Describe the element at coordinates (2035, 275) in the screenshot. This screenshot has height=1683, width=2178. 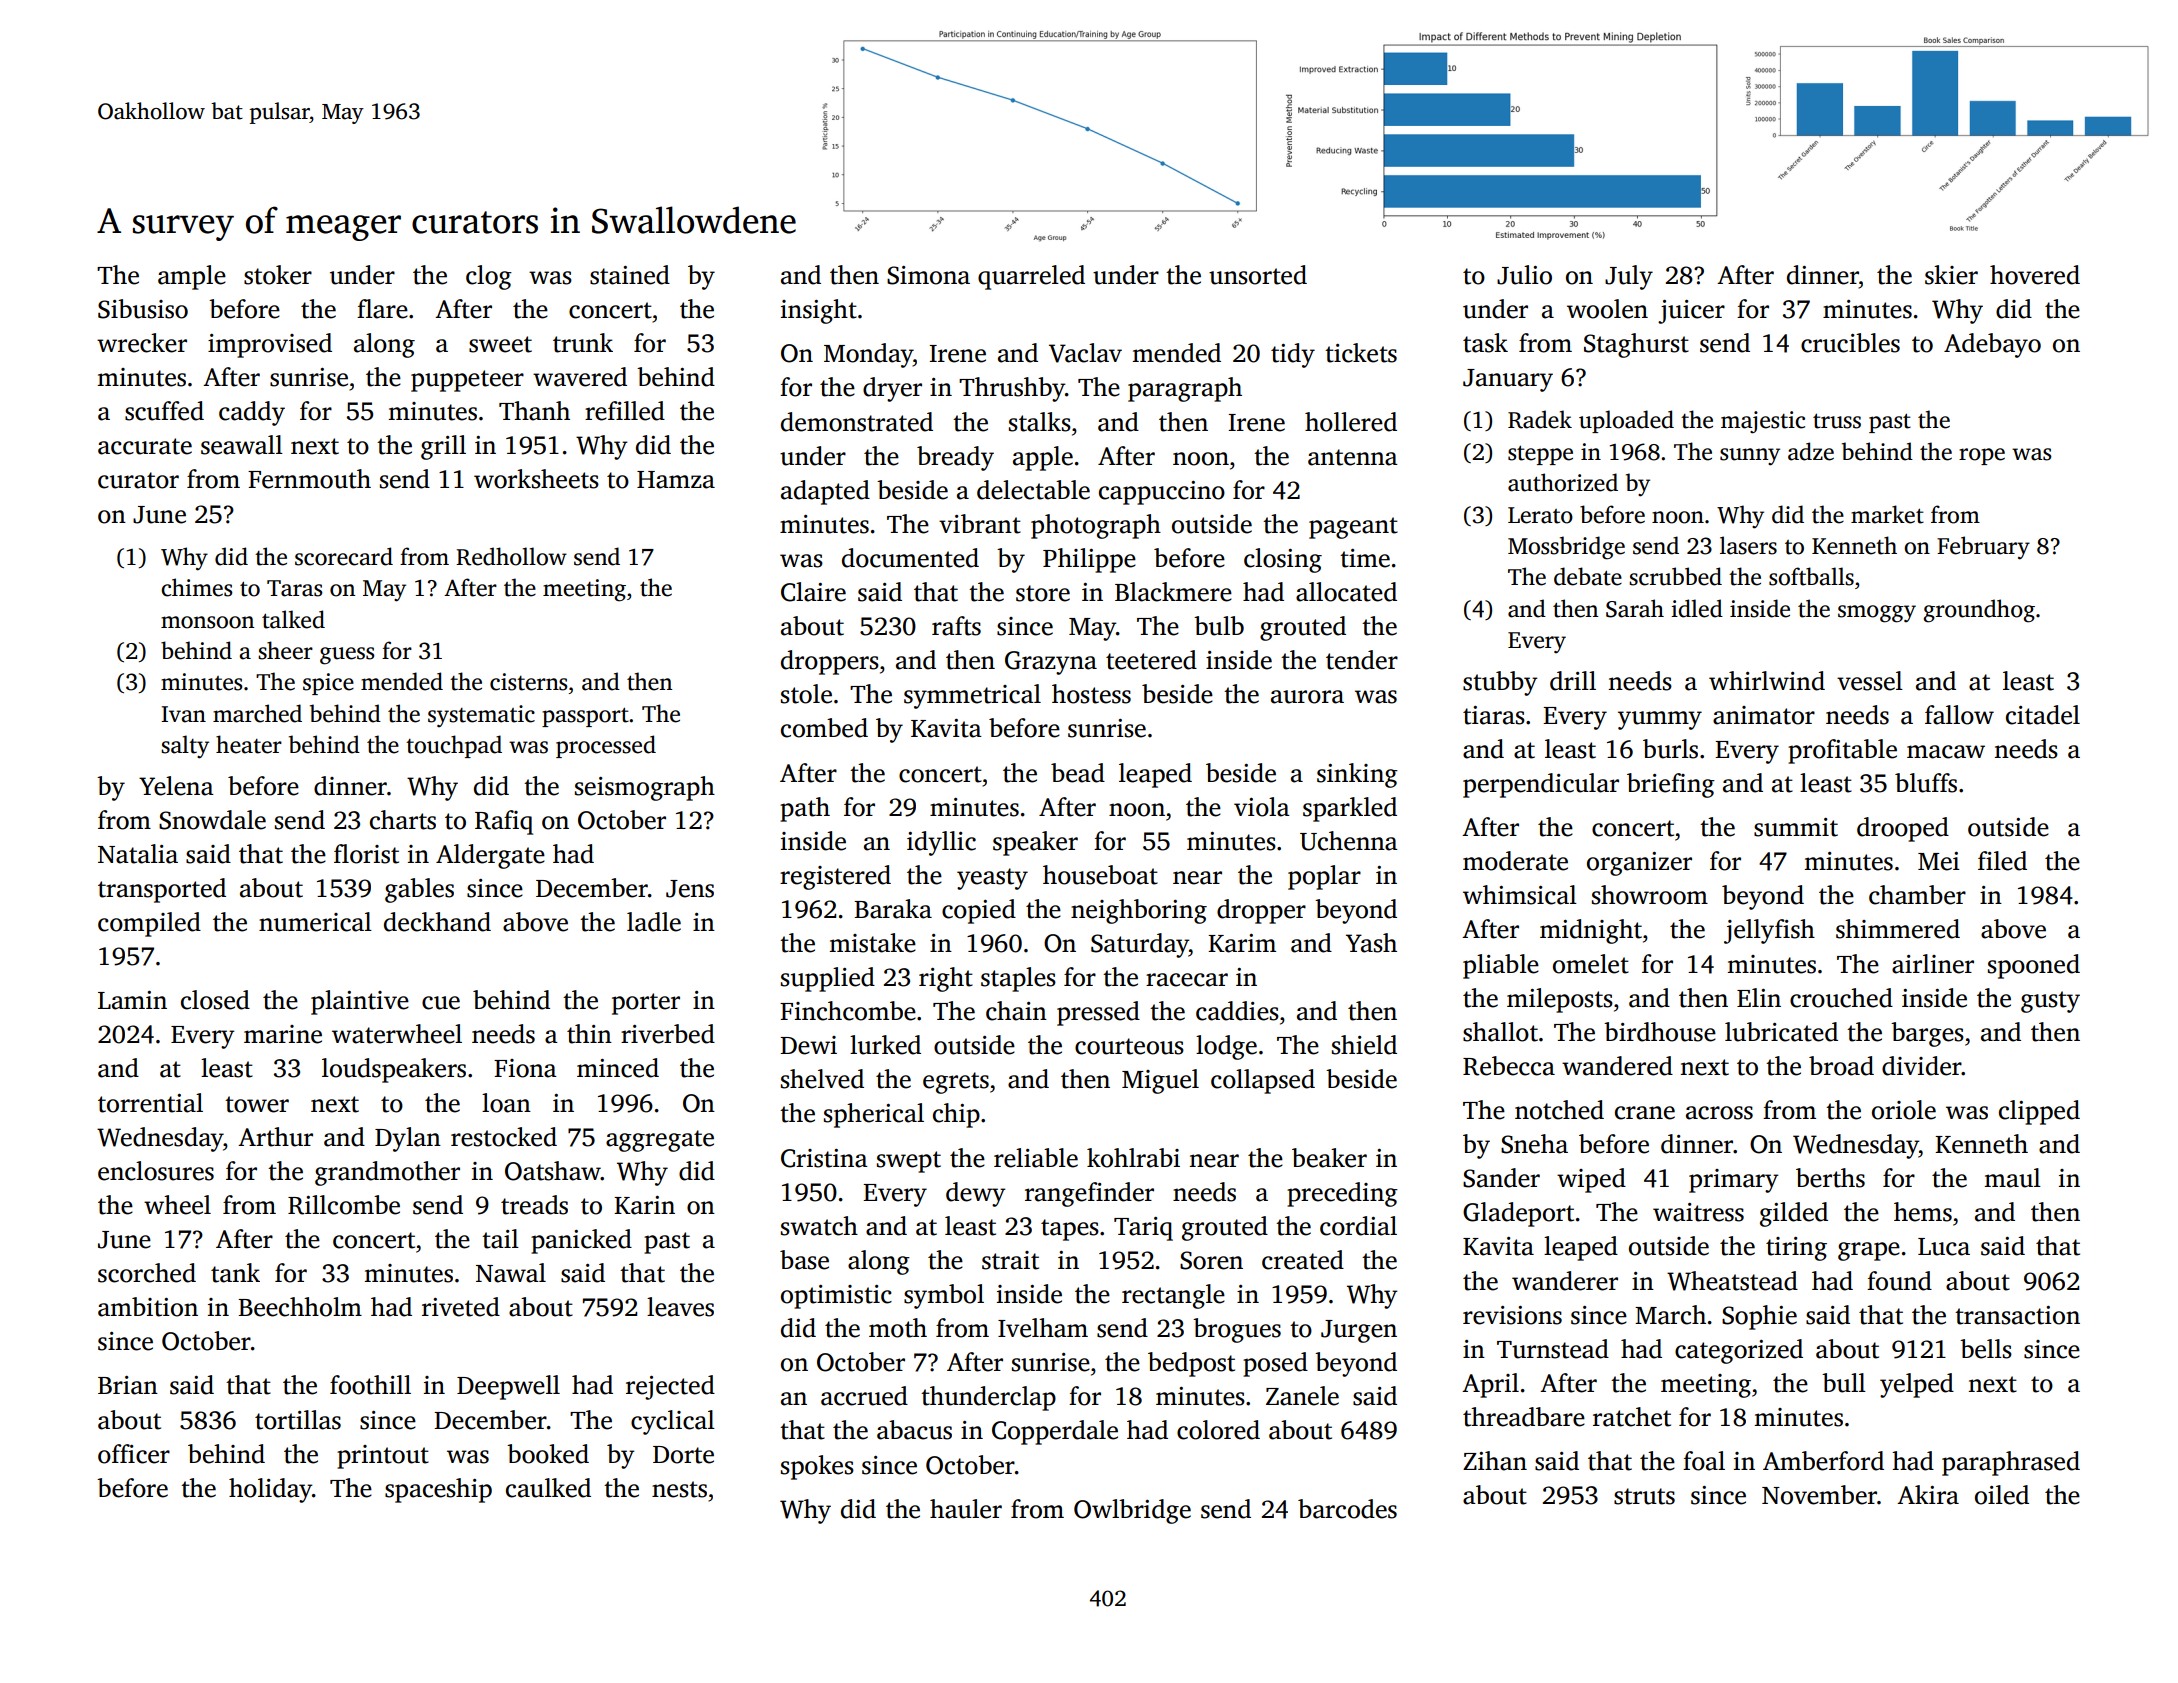
I see `hovered` at that location.
